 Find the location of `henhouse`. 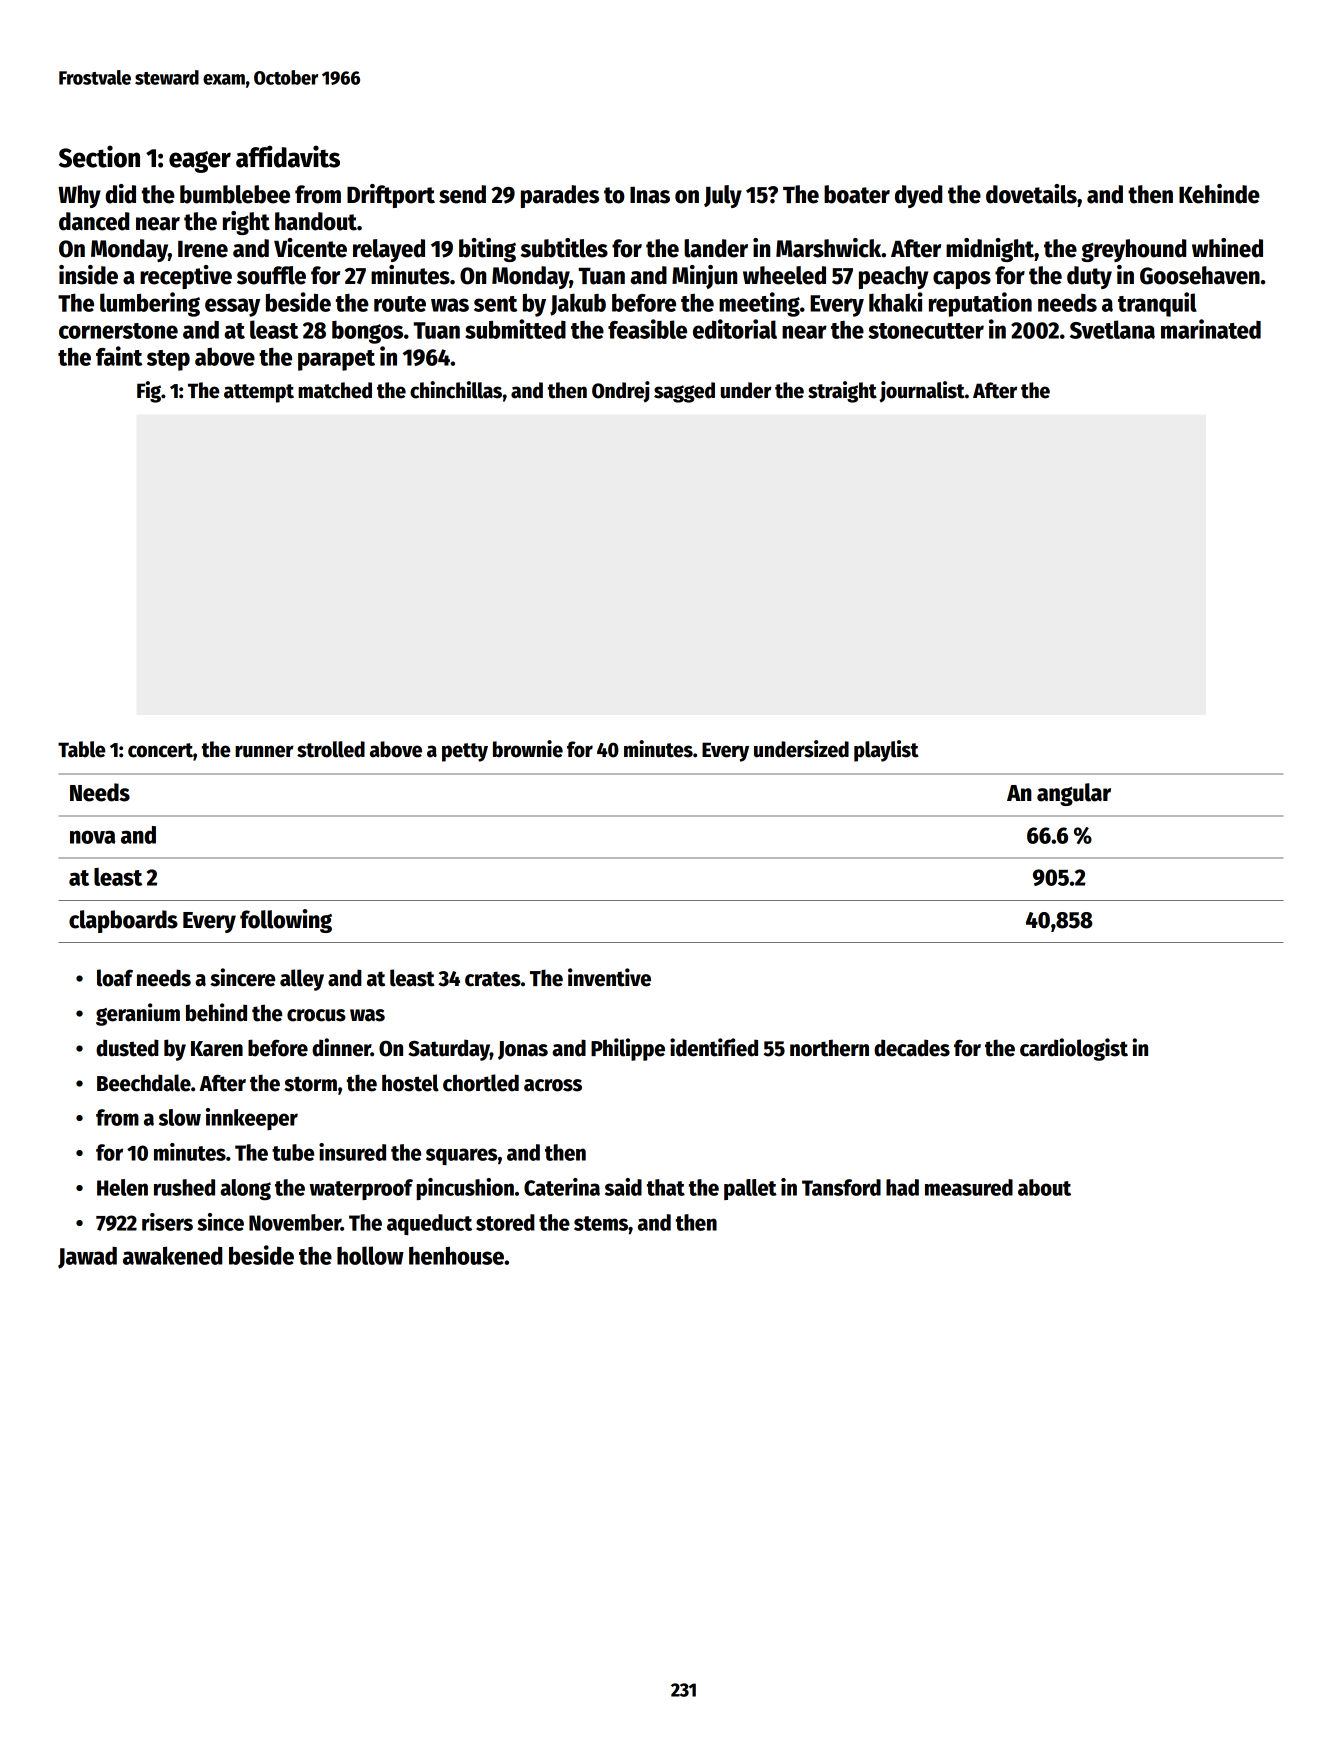

henhouse is located at coordinates (456, 1256).
